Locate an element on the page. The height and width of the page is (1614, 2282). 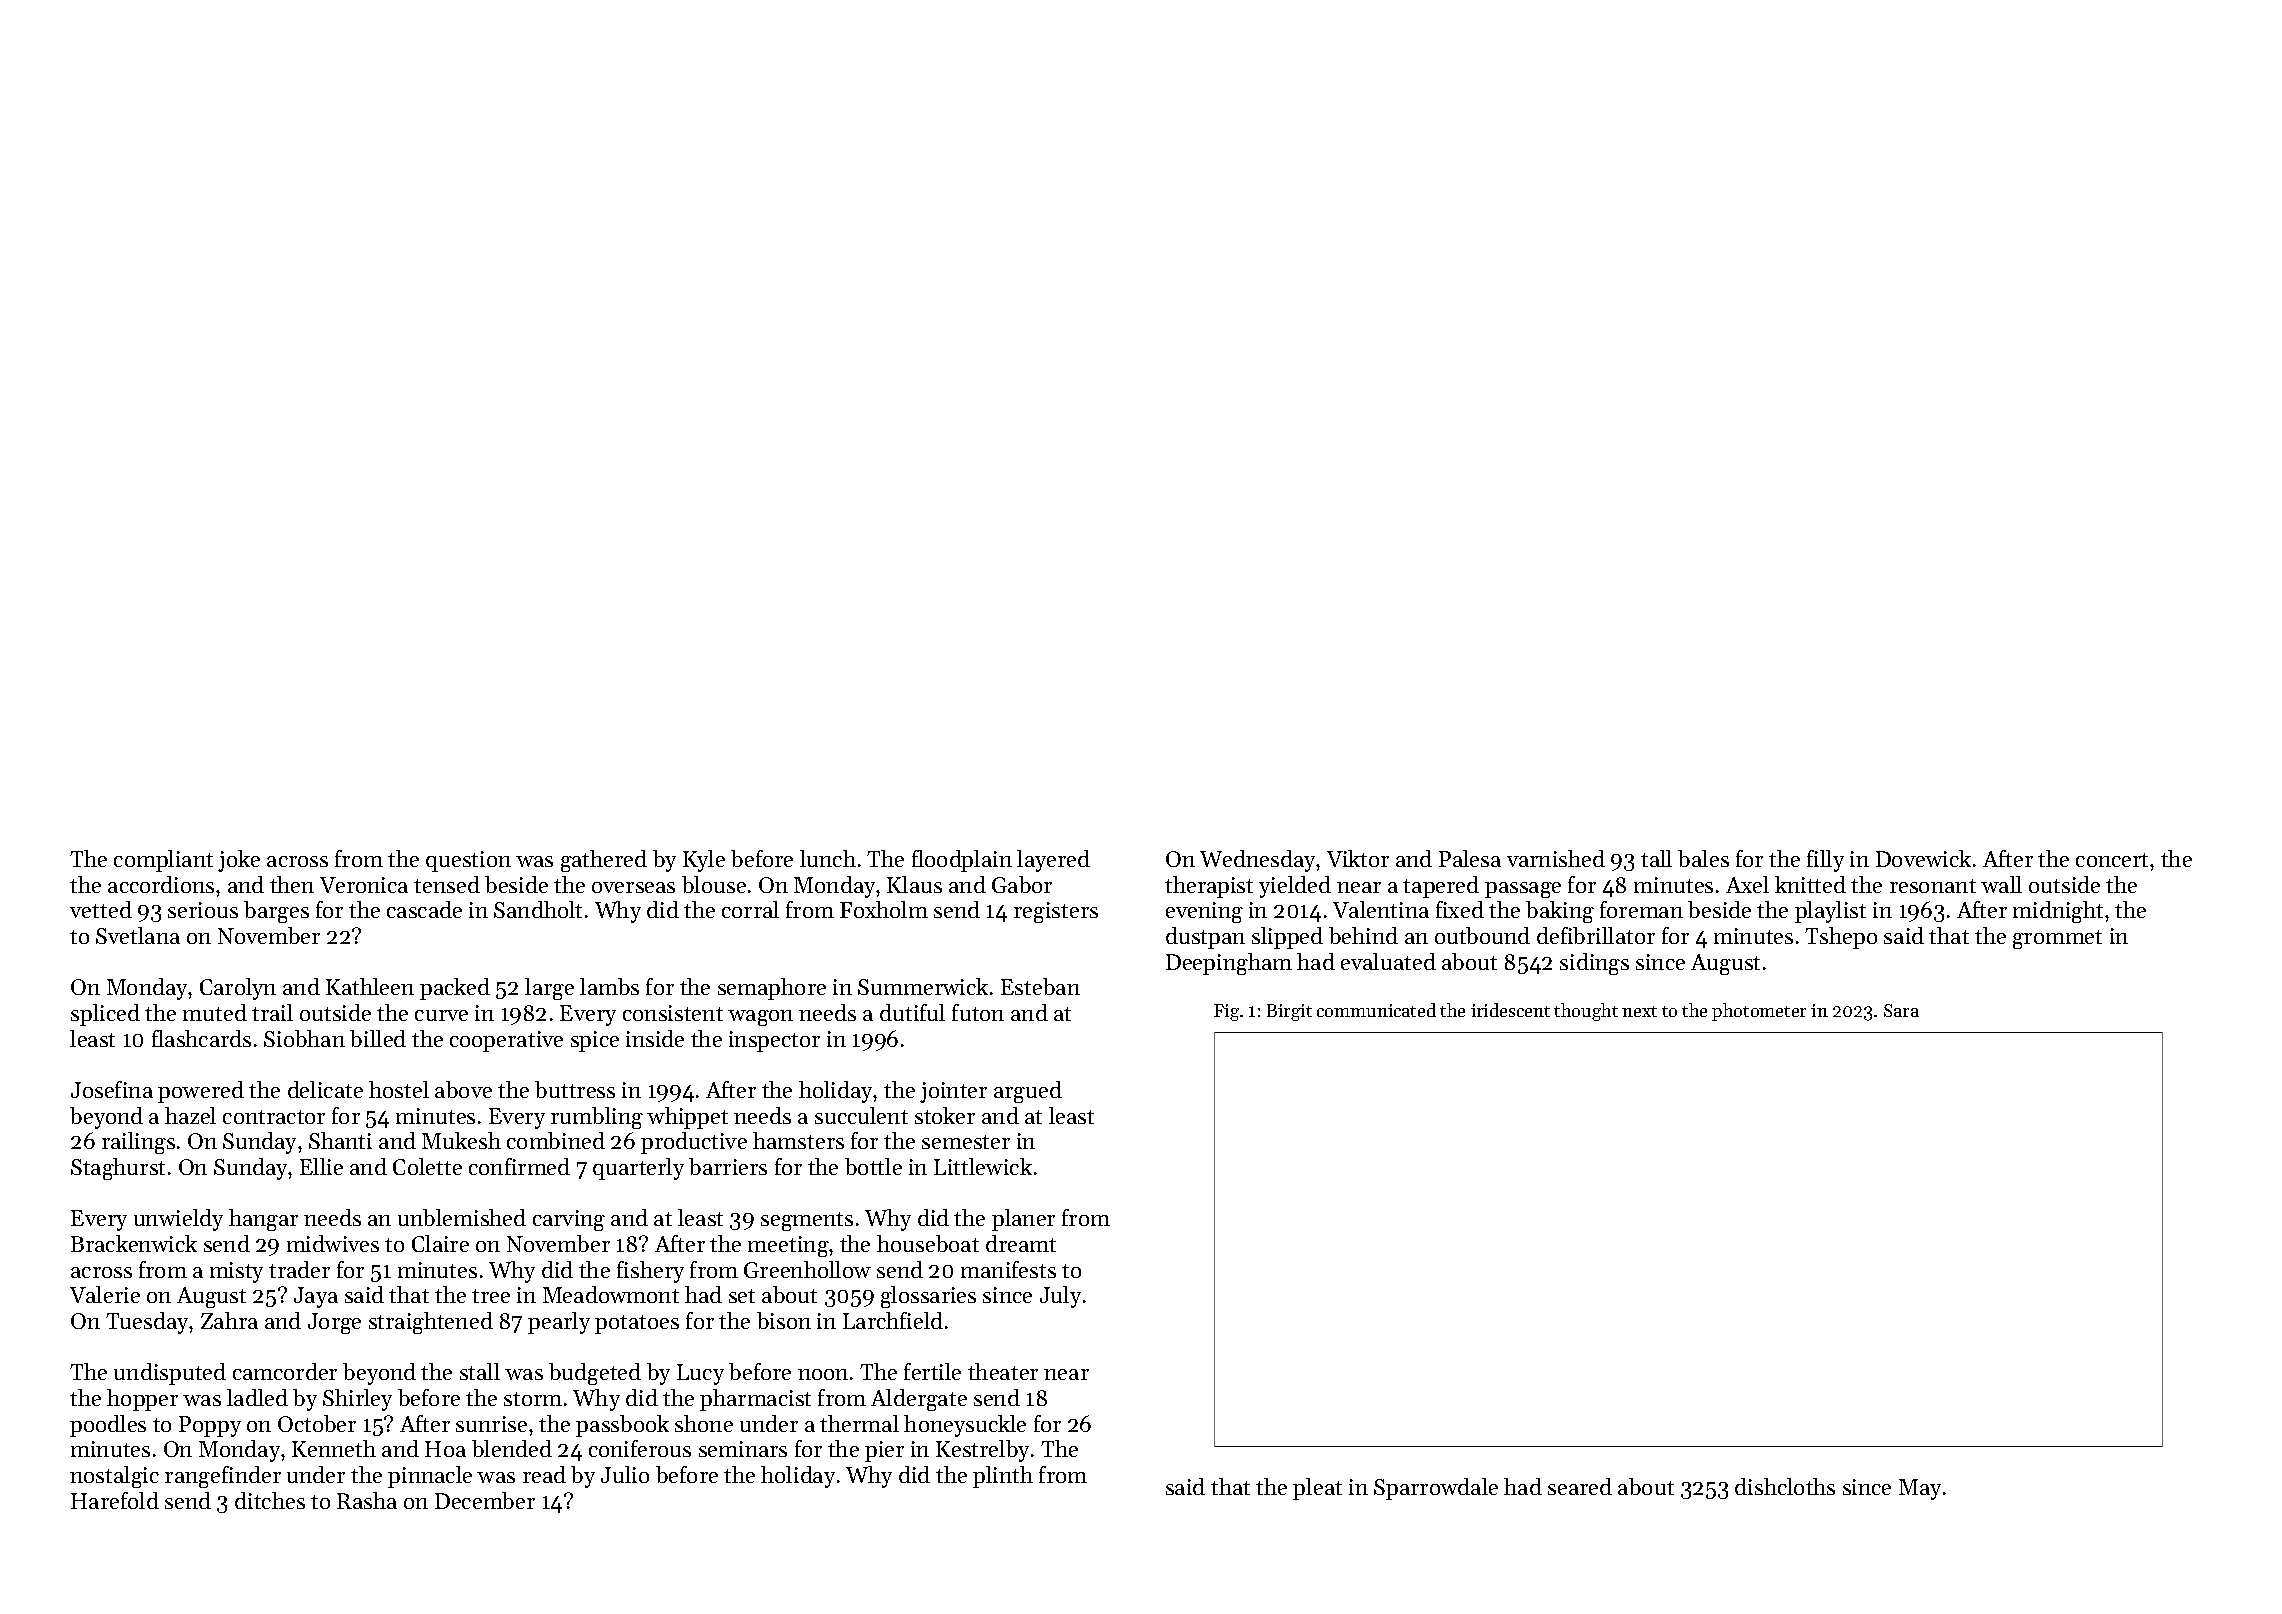
pleat is located at coordinates (1317, 1489).
